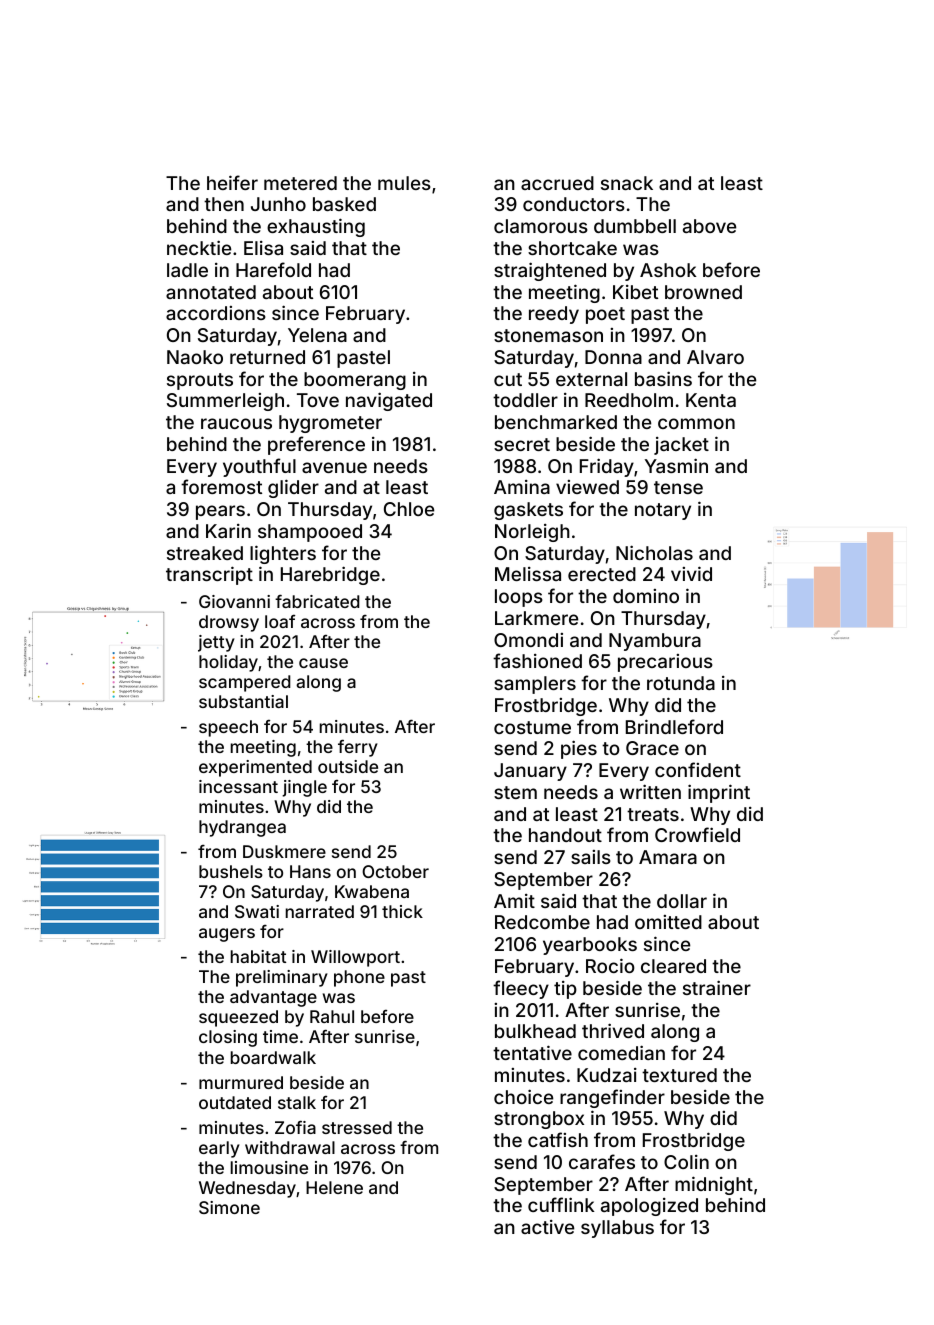 The height and width of the screenshot is (1325, 934). I want to click on Yasmin, so click(676, 465).
